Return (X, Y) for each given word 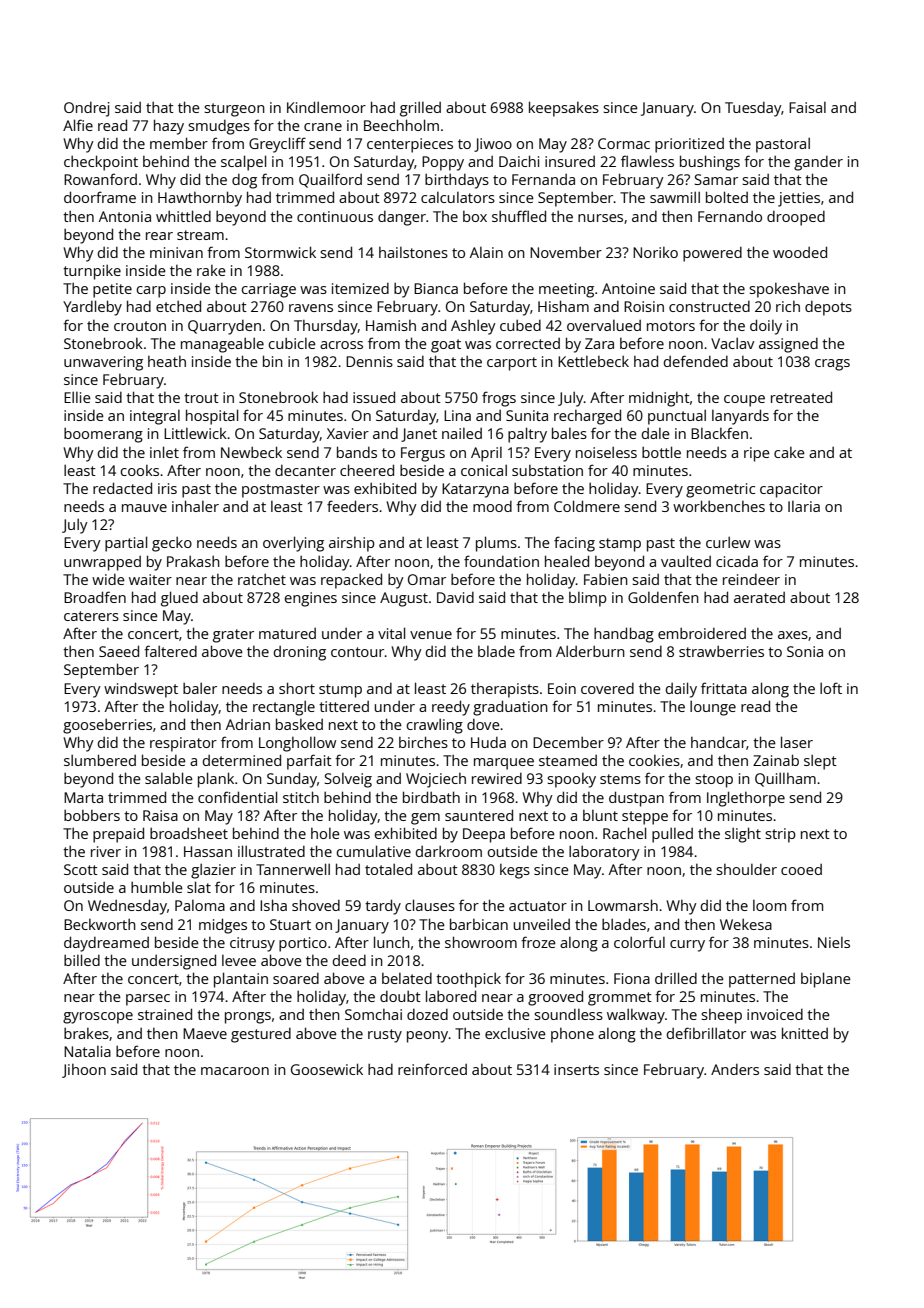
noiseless (606, 452)
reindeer (751, 579)
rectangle (284, 708)
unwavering (103, 363)
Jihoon (84, 1071)
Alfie (78, 125)
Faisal (807, 107)
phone (572, 1035)
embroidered (702, 633)
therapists (505, 690)
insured (570, 161)
